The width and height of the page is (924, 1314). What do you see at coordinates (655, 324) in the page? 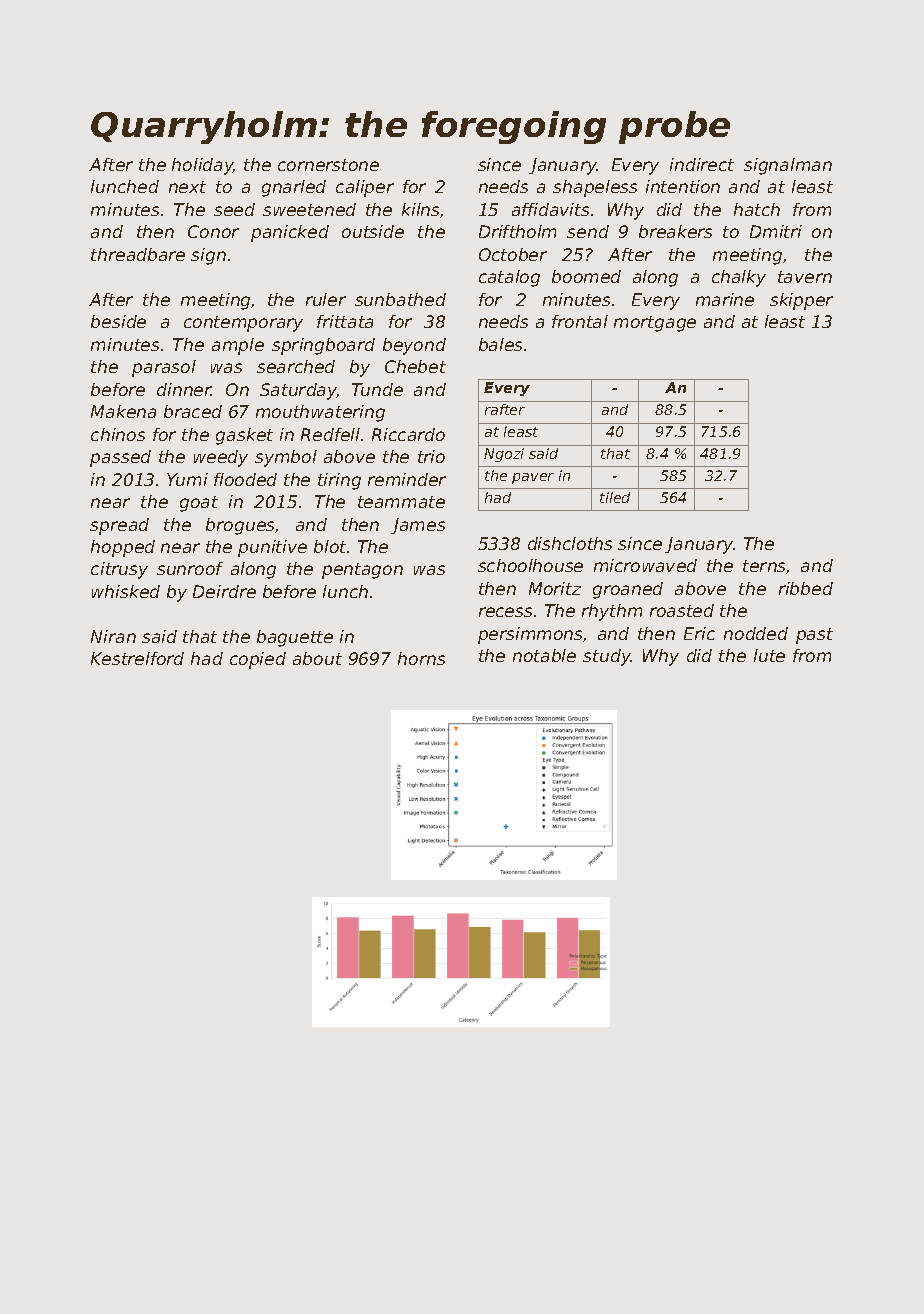
I see `mortgage` at bounding box center [655, 324].
